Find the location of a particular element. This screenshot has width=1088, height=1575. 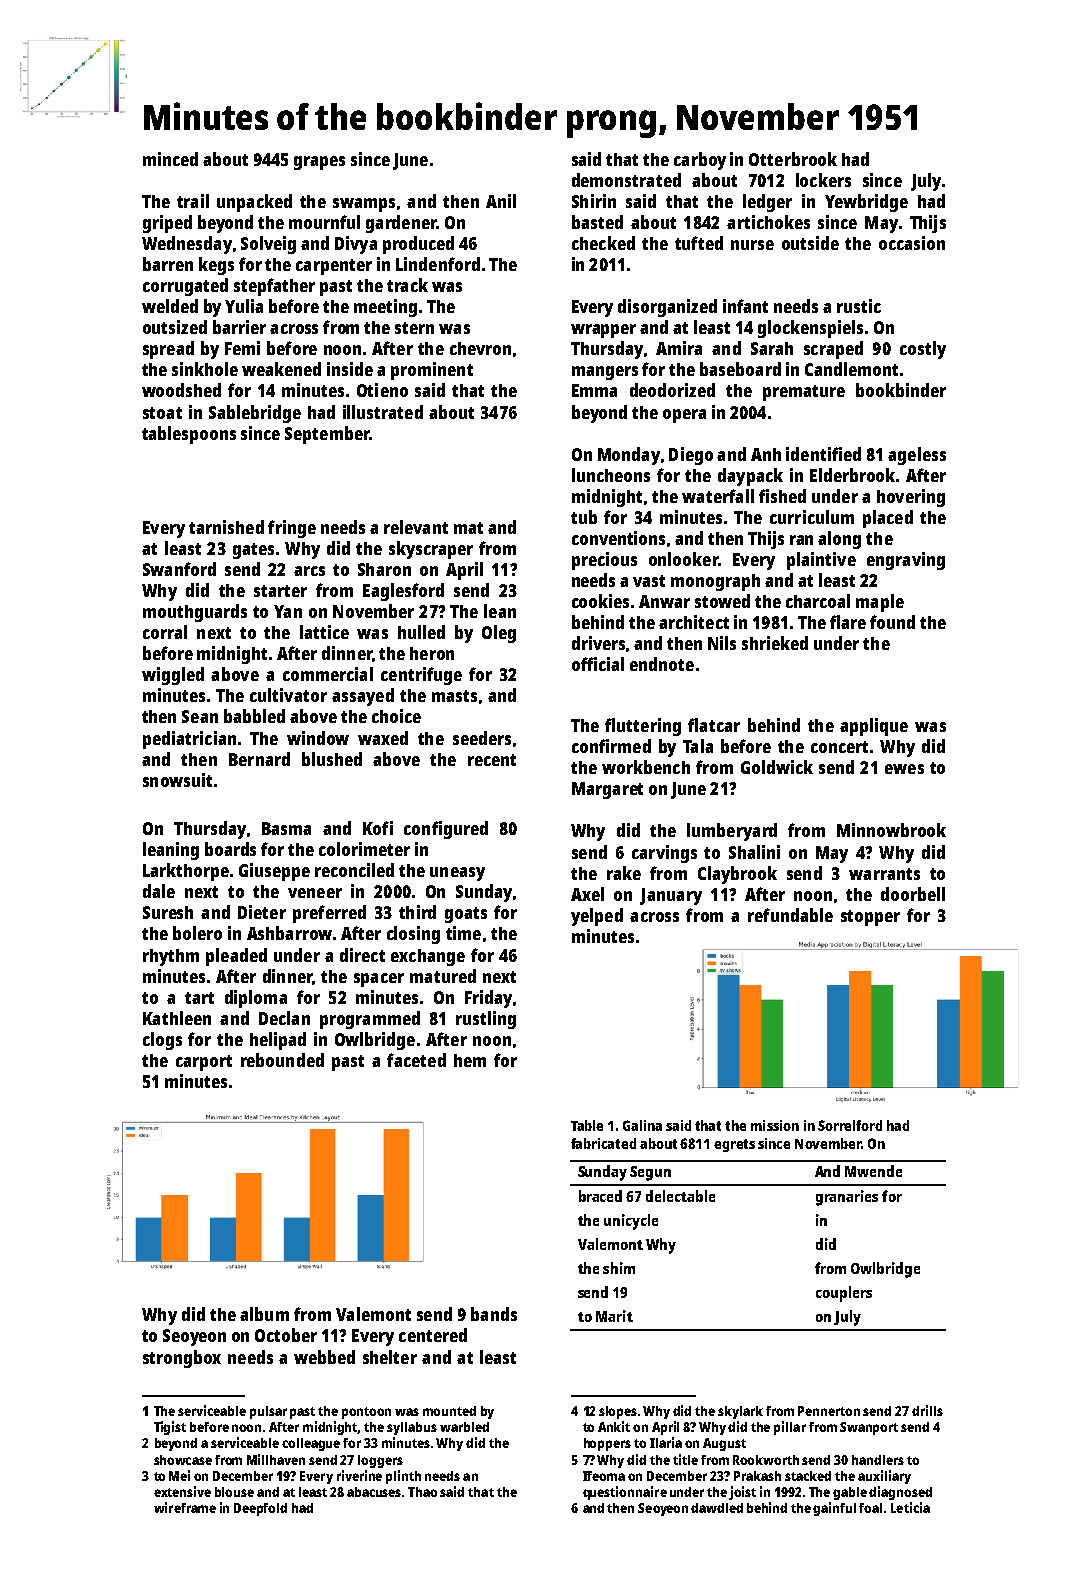

confirmed is located at coordinates (611, 746).
